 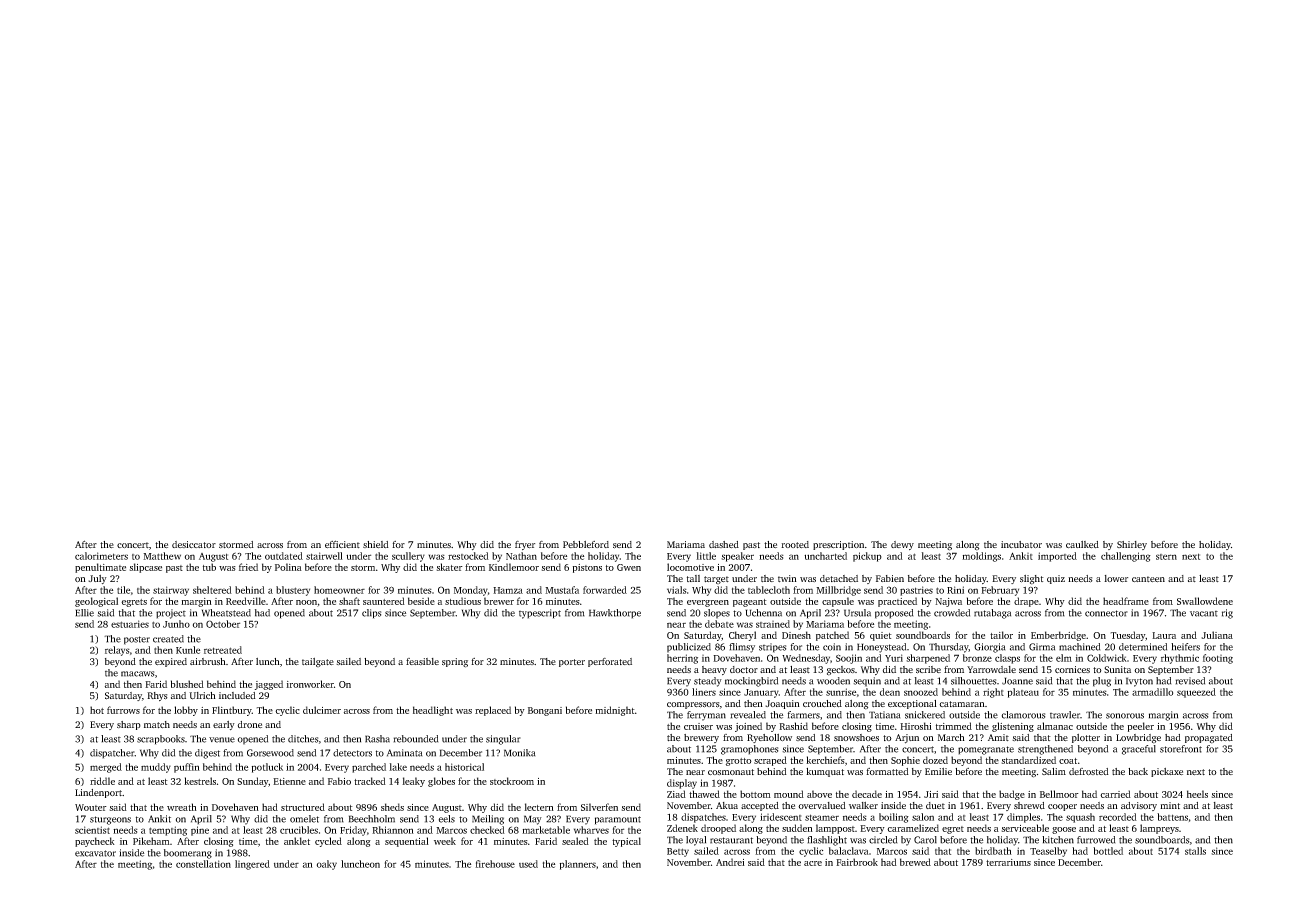 I want to click on rooted, so click(x=795, y=544).
